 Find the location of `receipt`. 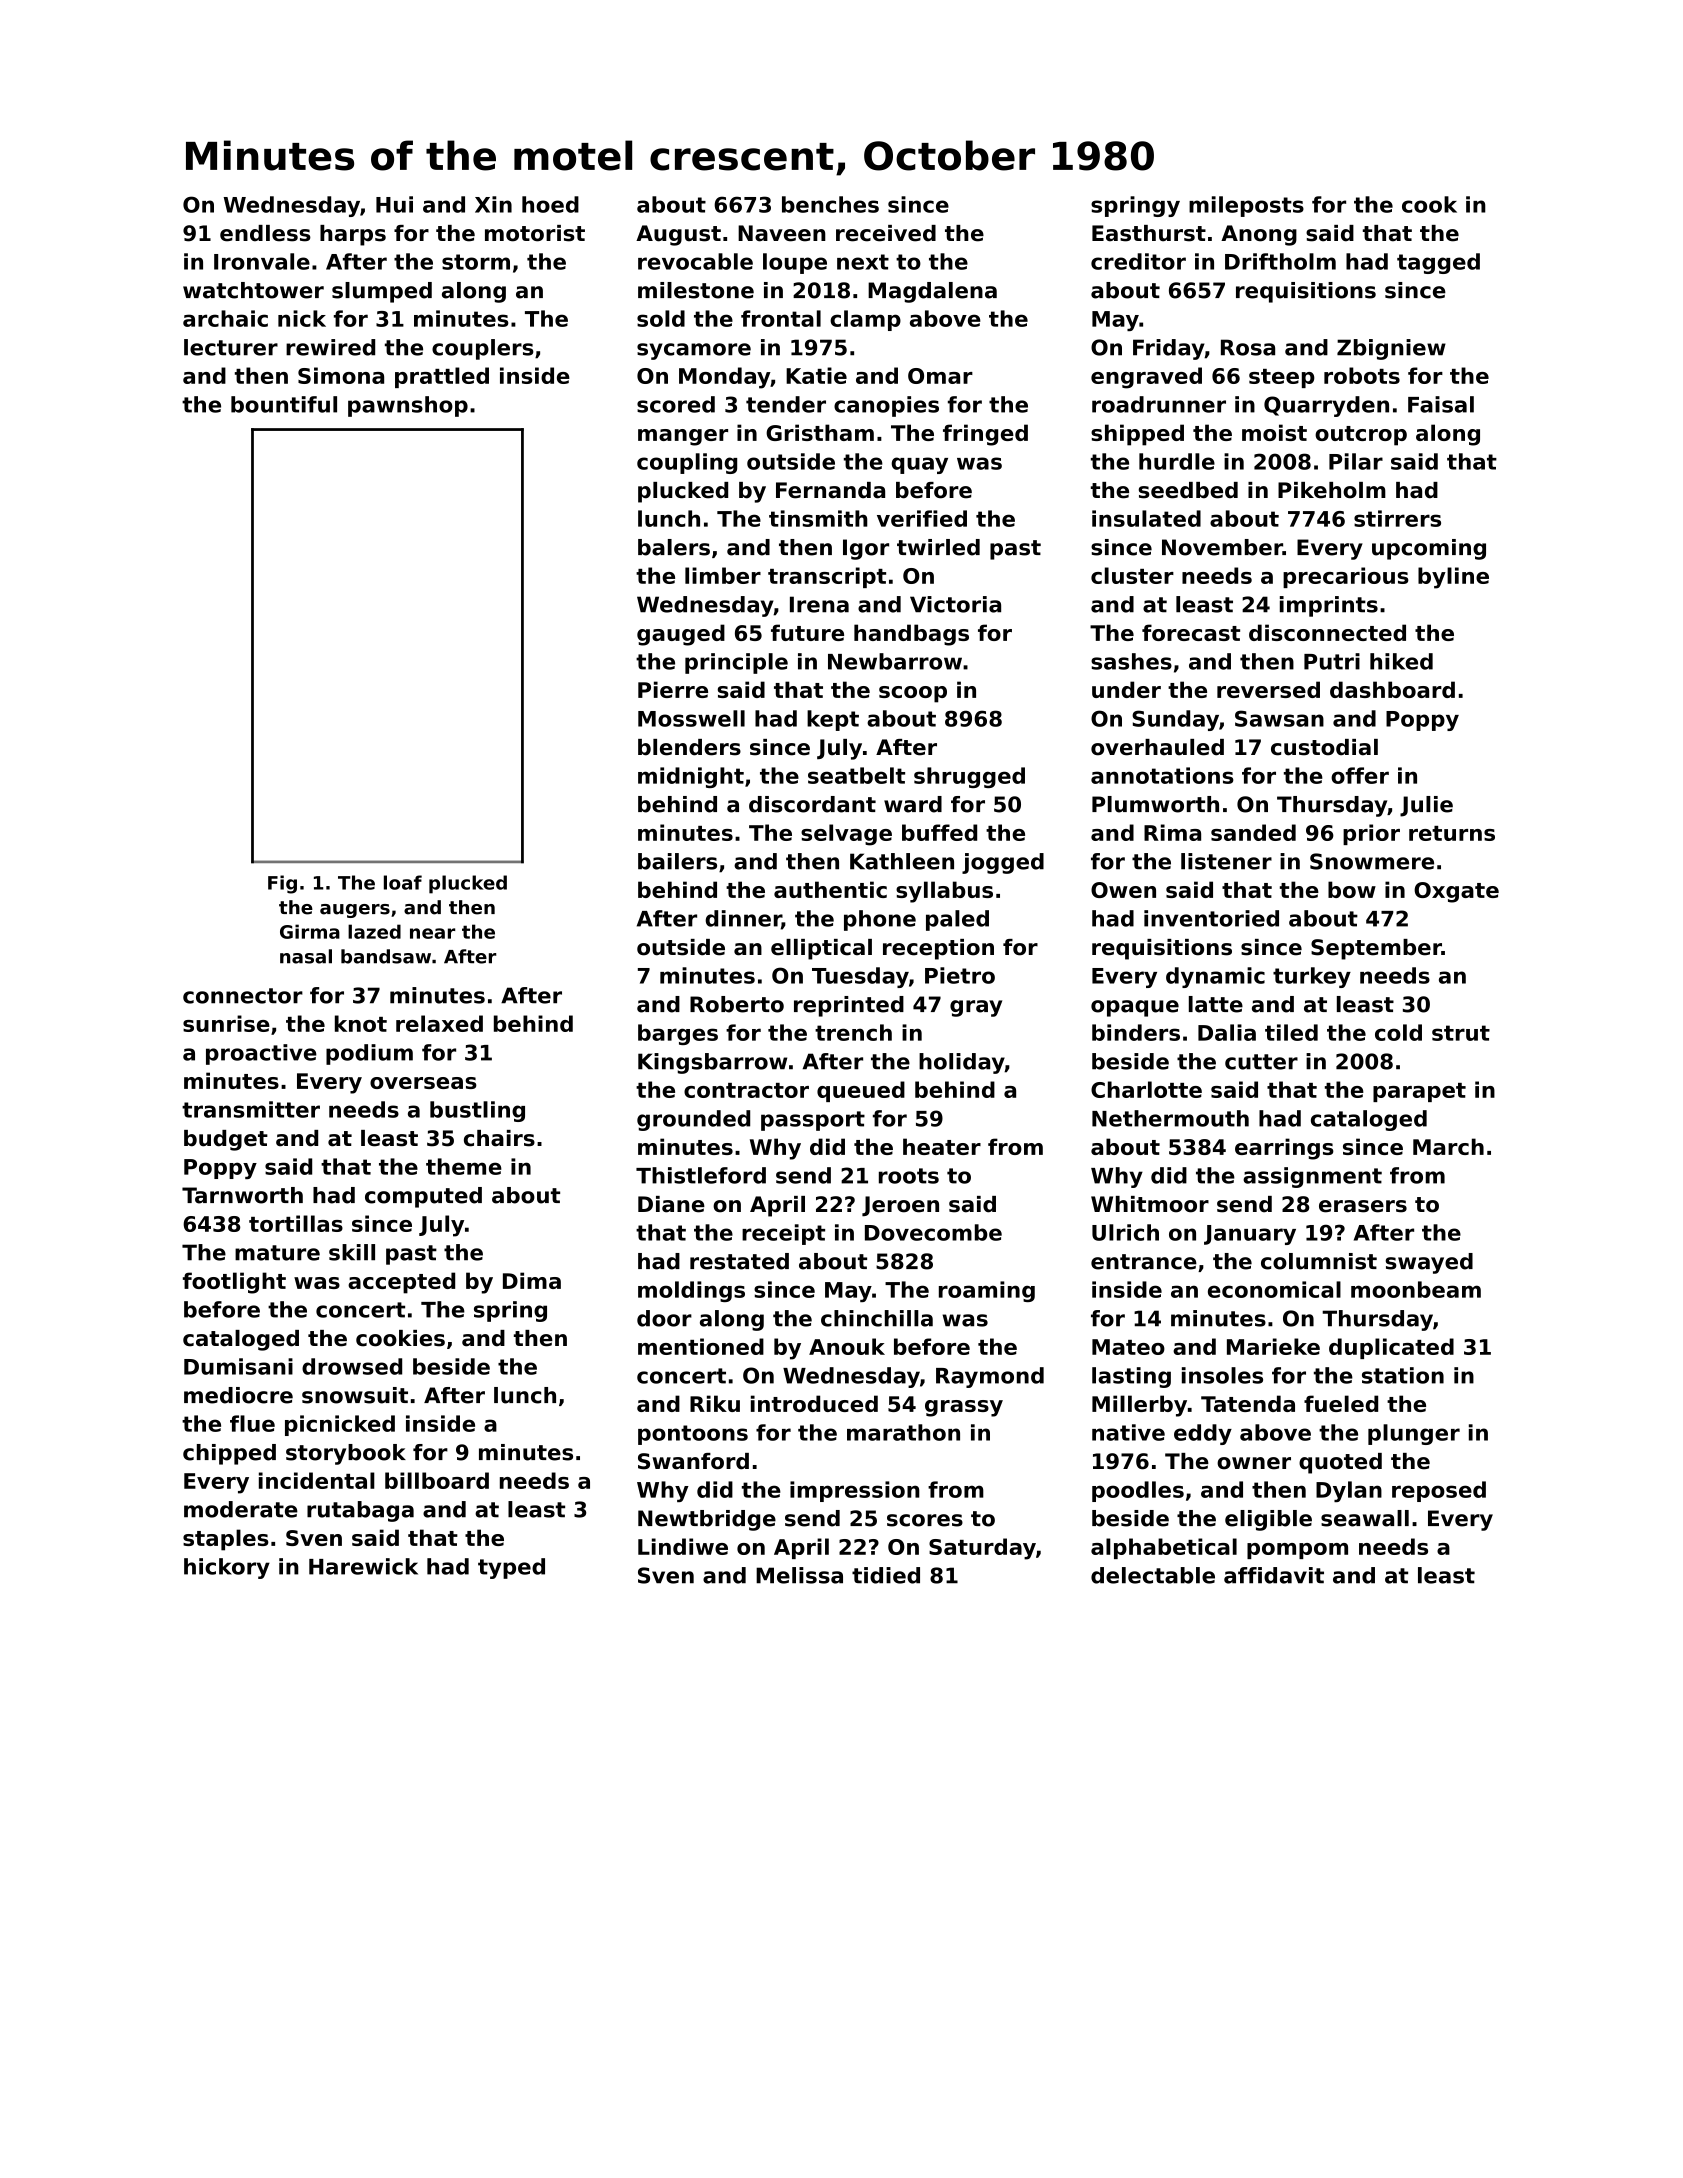

receipt is located at coordinates (783, 1234).
